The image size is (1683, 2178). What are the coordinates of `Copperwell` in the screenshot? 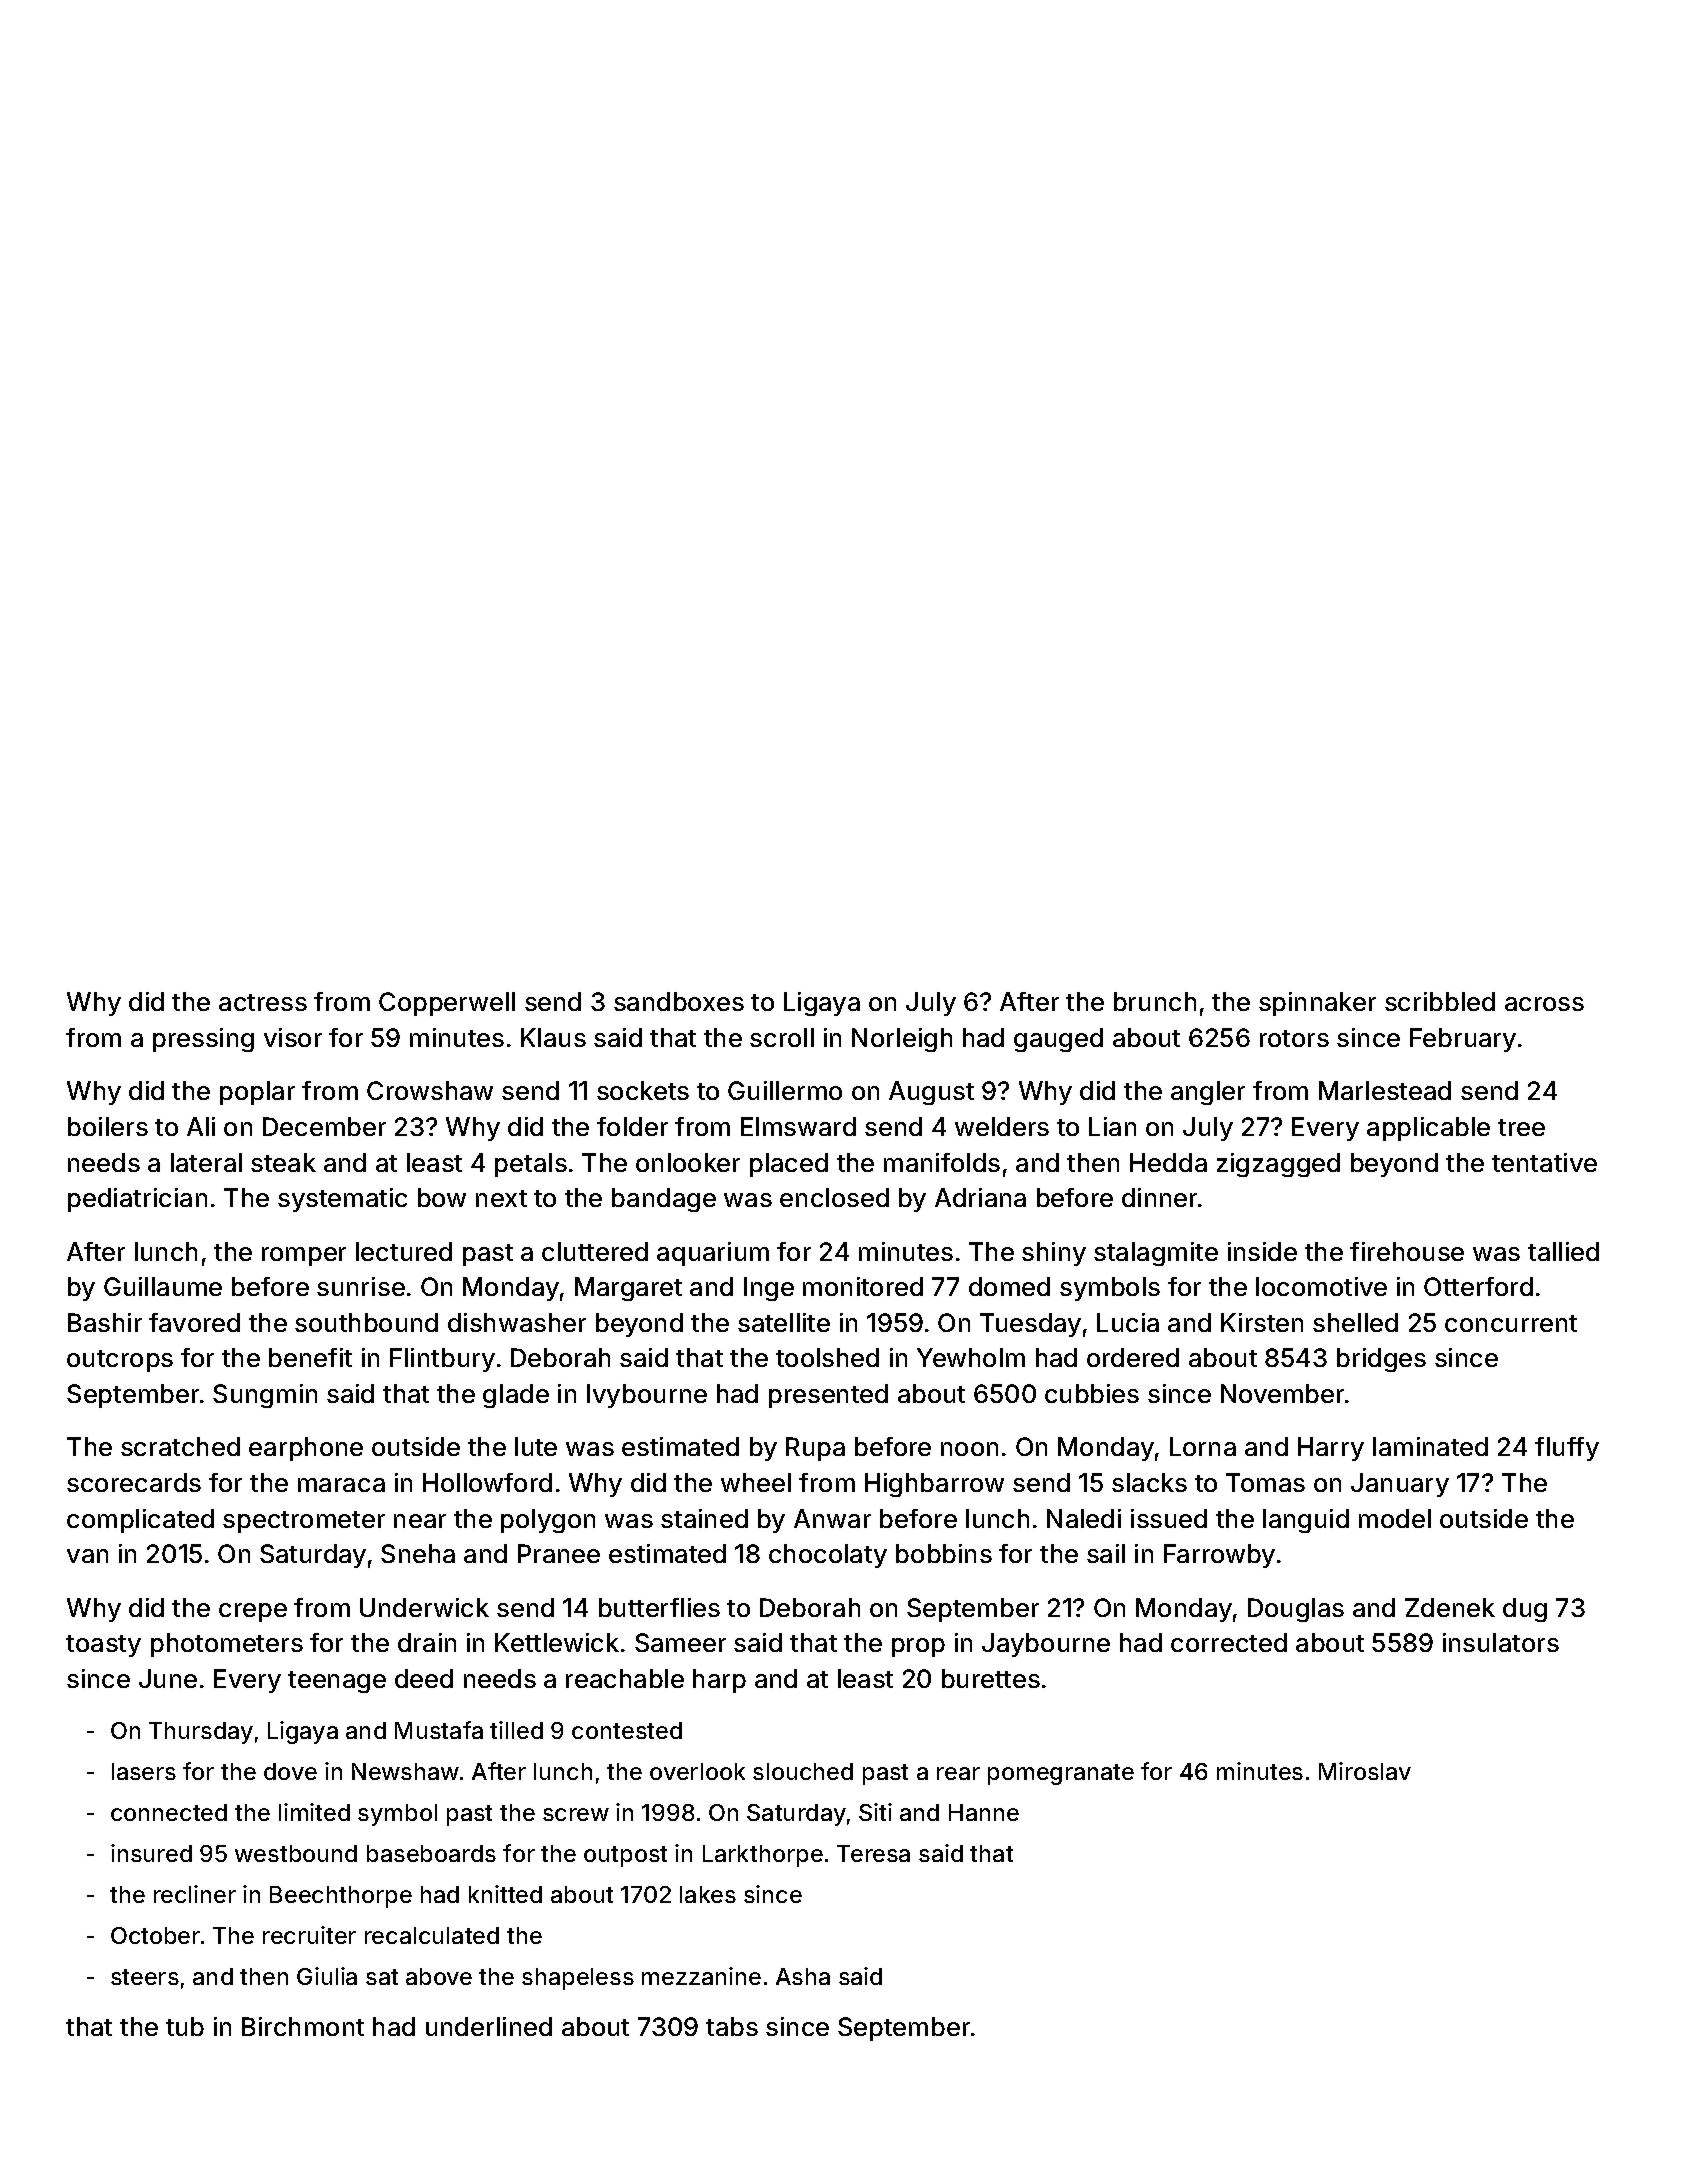 It's located at (447, 1004).
